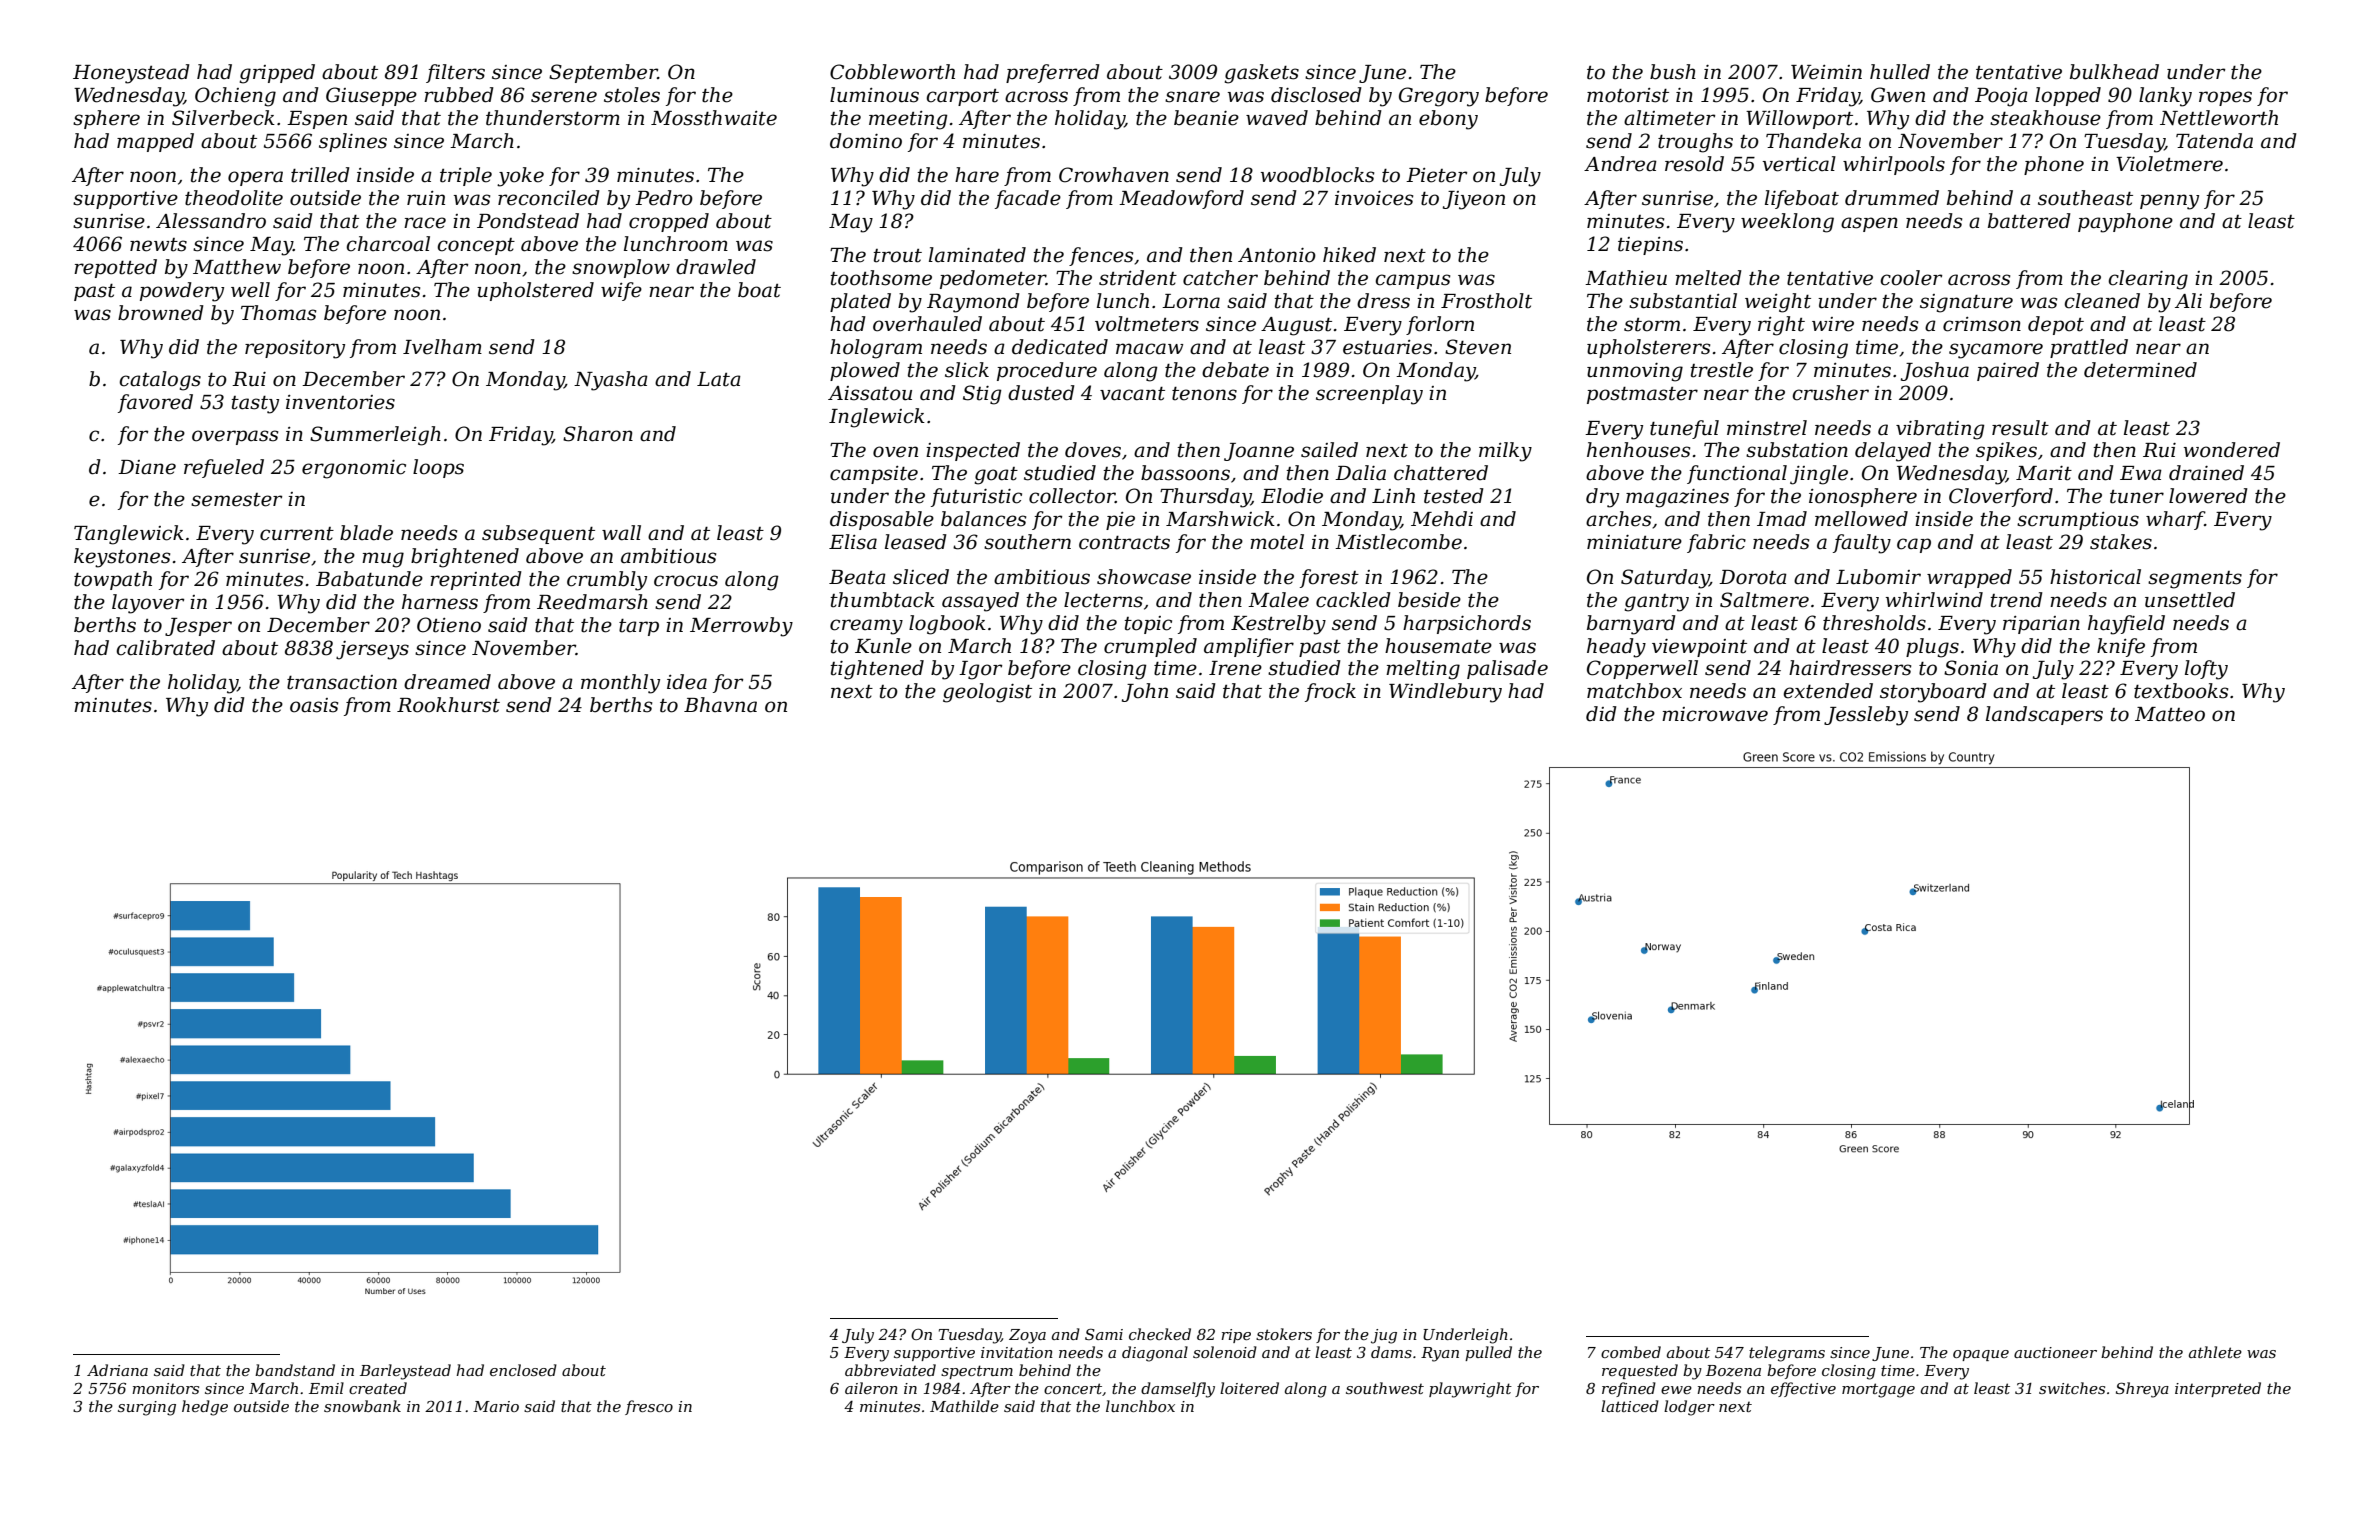 The width and height of the screenshot is (2380, 1540). Describe the element at coordinates (2020, 428) in the screenshot. I see `result` at that location.
